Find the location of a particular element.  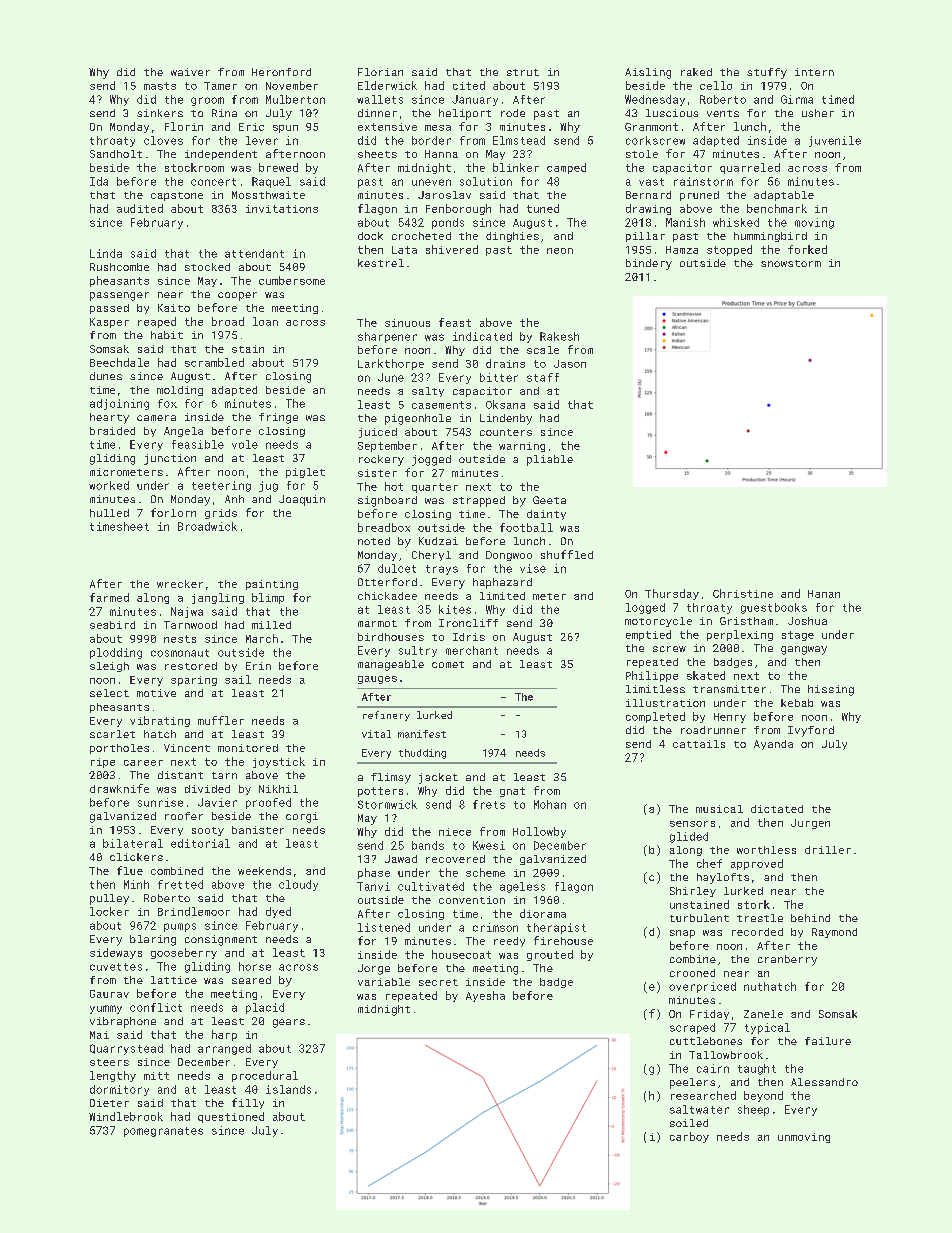

Dieter is located at coordinates (109, 1103).
